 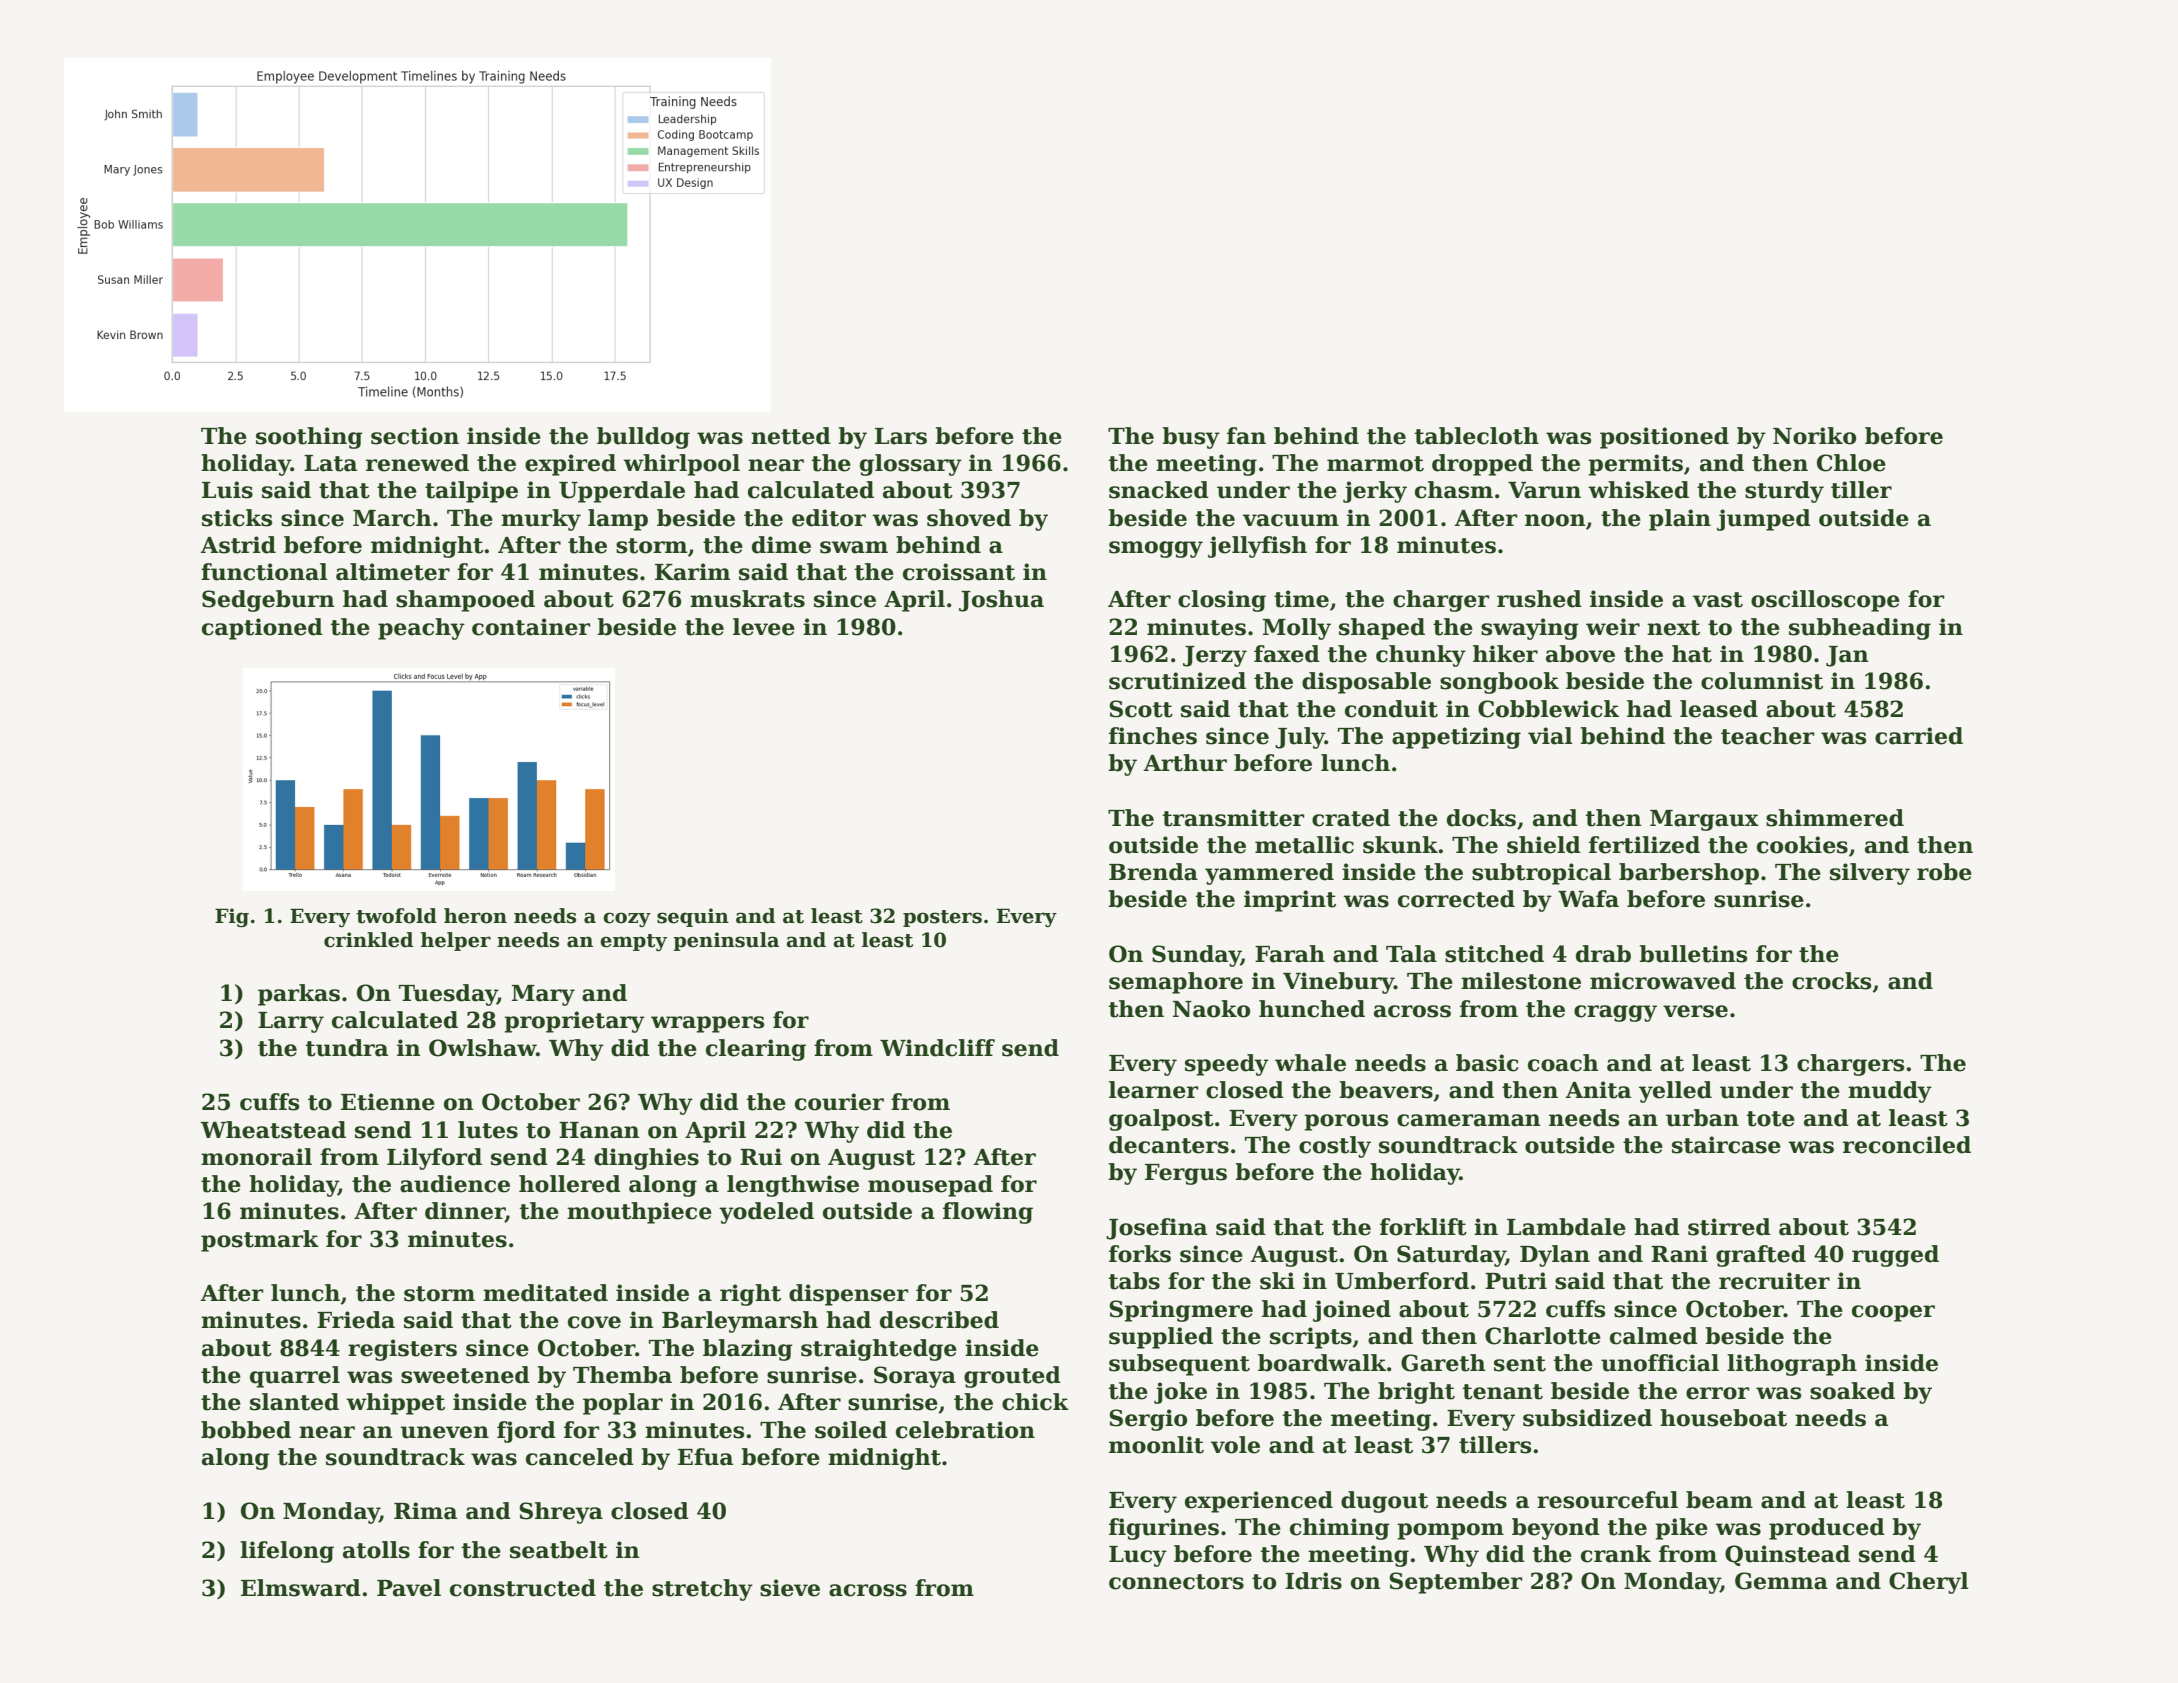 What do you see at coordinates (1827, 1529) in the screenshot?
I see `produced` at bounding box center [1827, 1529].
